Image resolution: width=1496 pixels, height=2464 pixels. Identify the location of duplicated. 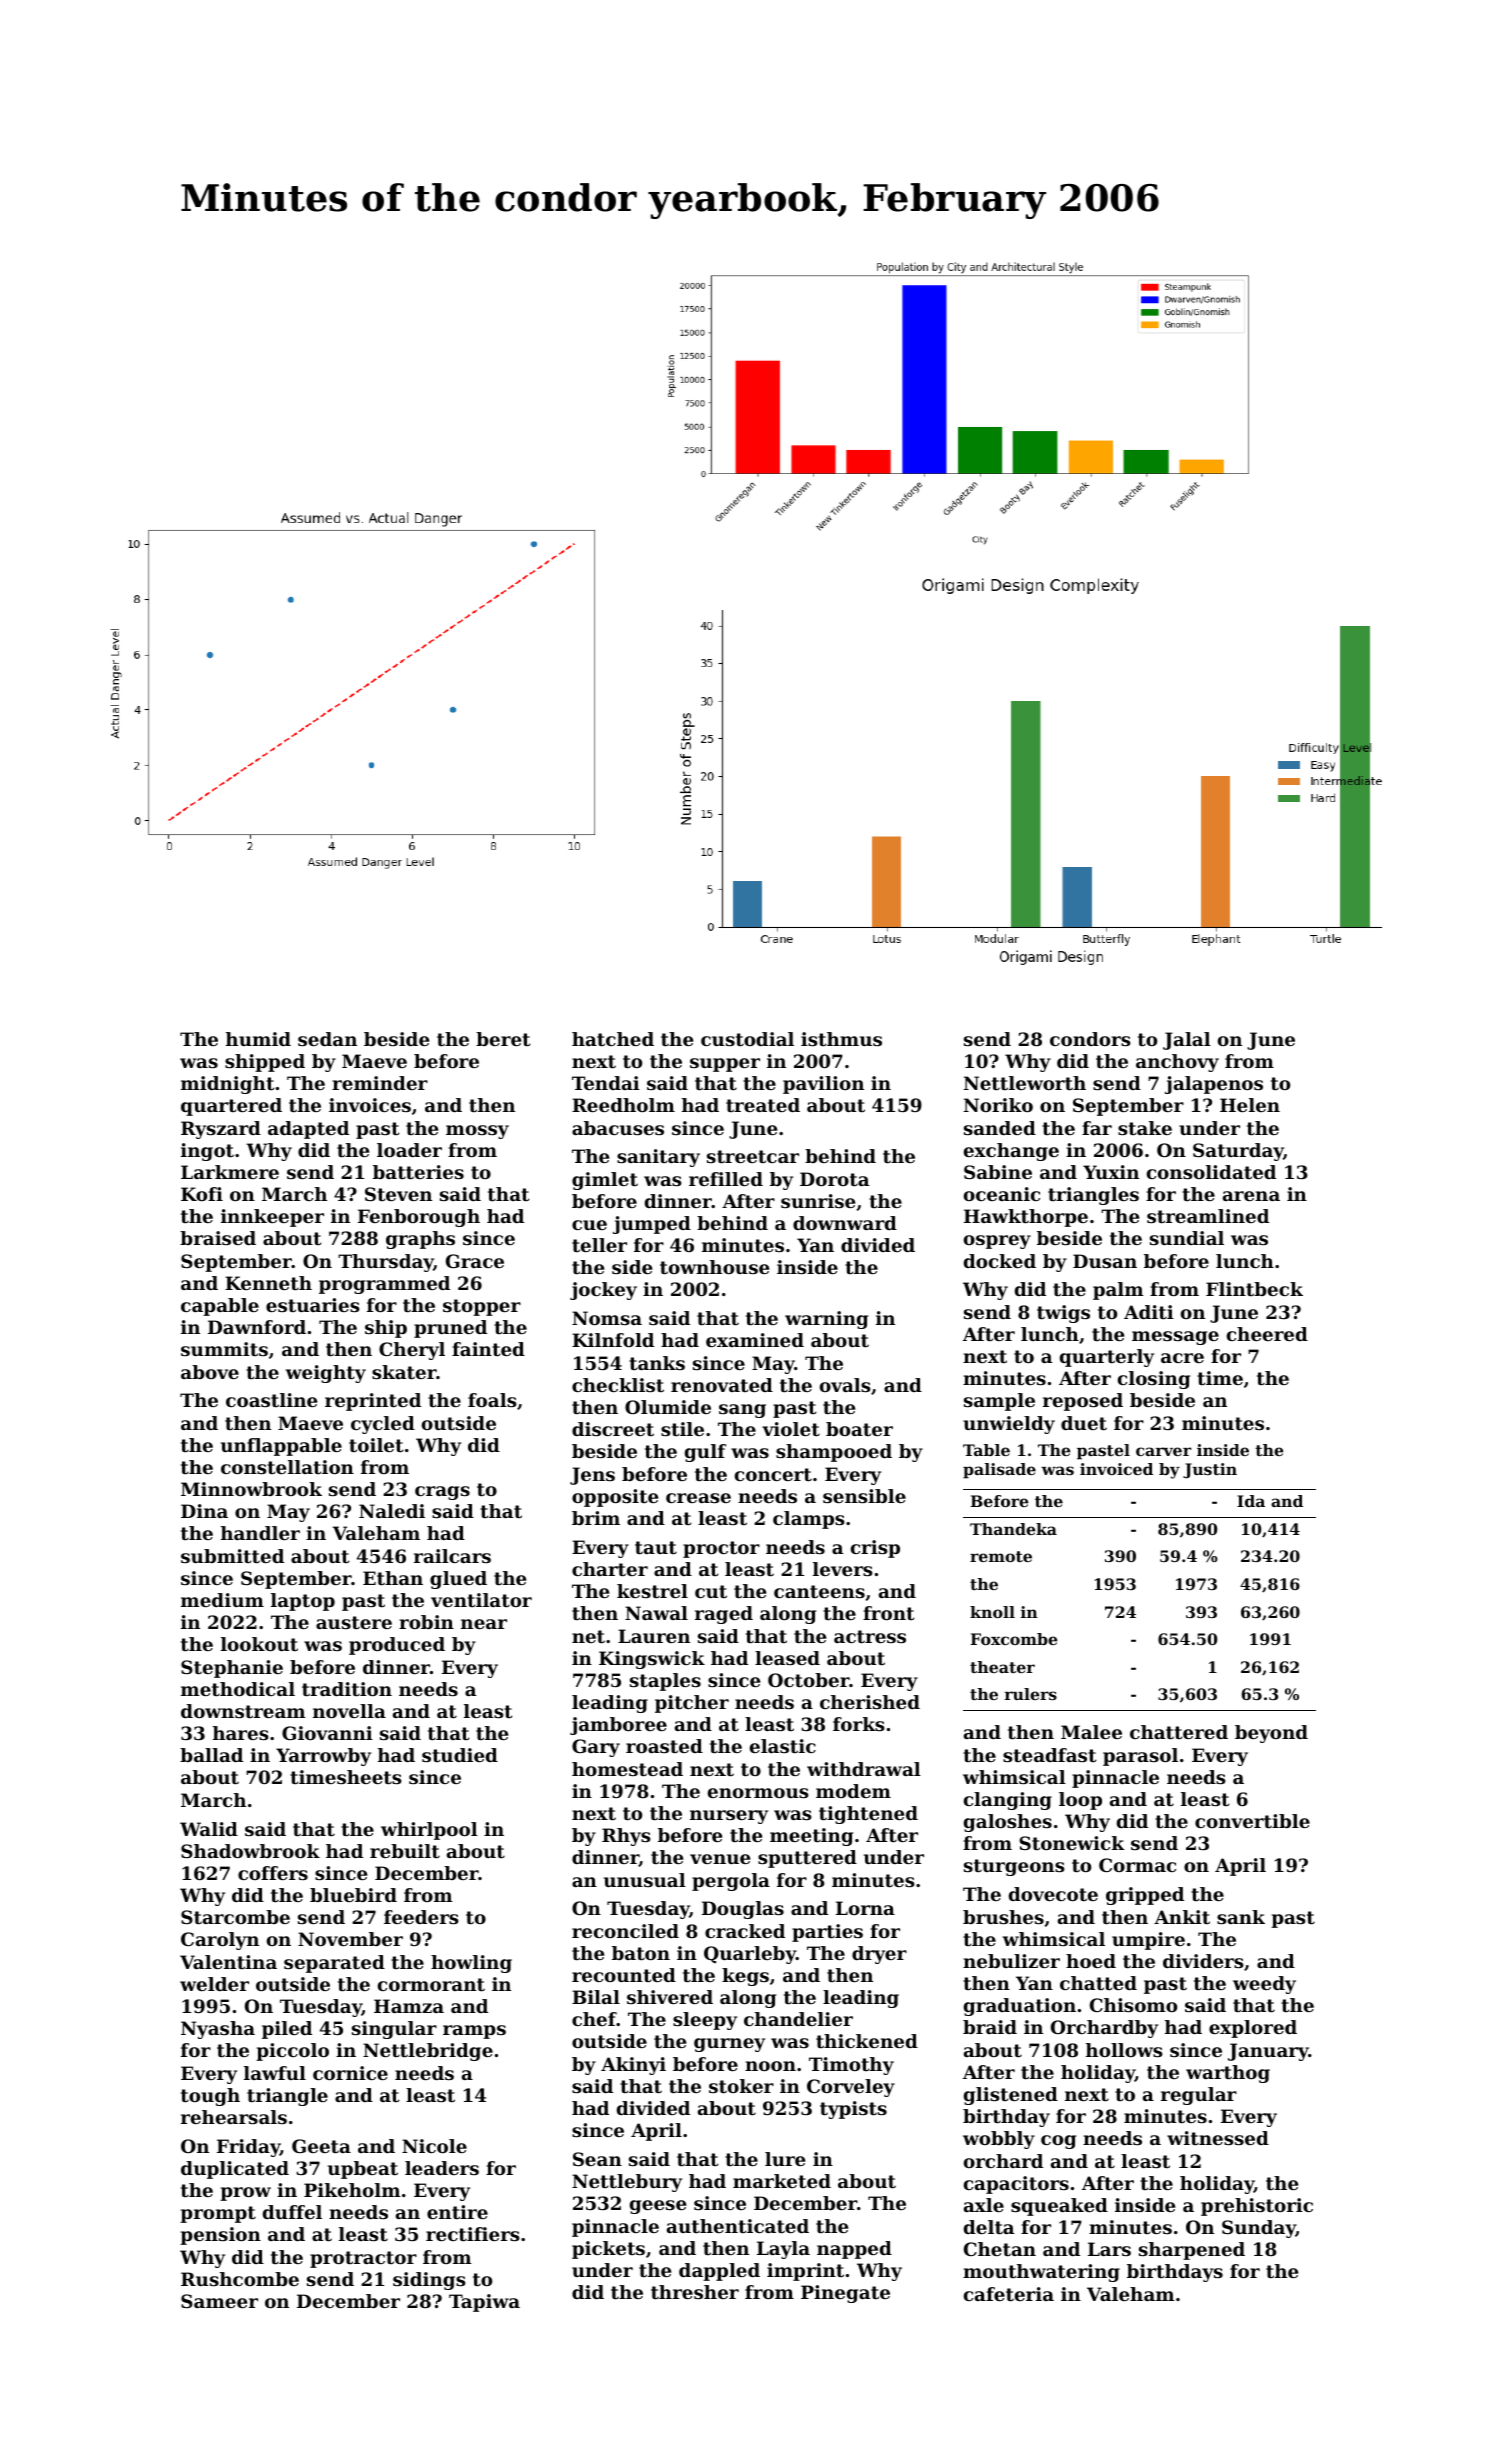
(235, 2170).
